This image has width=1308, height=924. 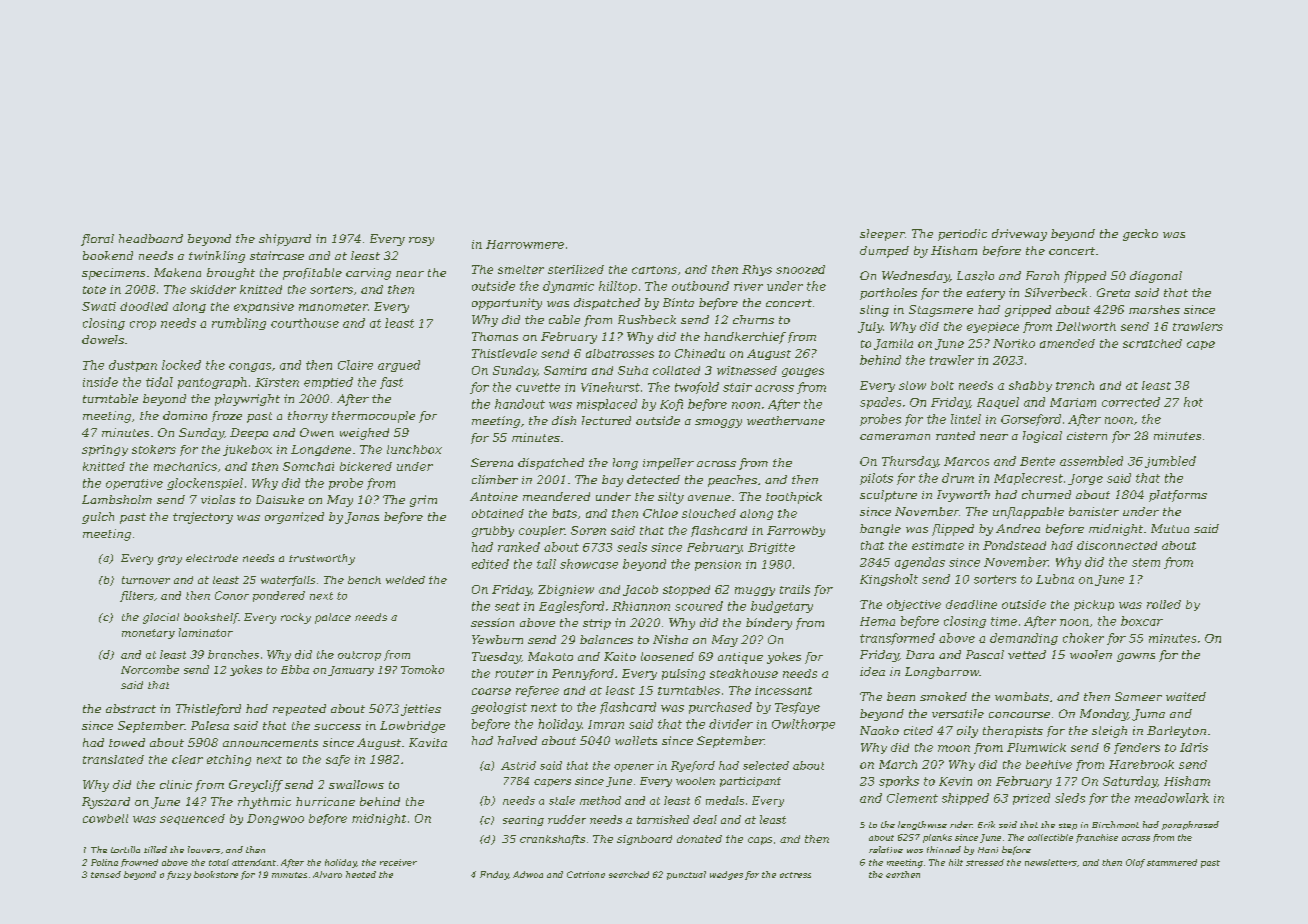 I want to click on Harrowmere, so click(x=525, y=244).
